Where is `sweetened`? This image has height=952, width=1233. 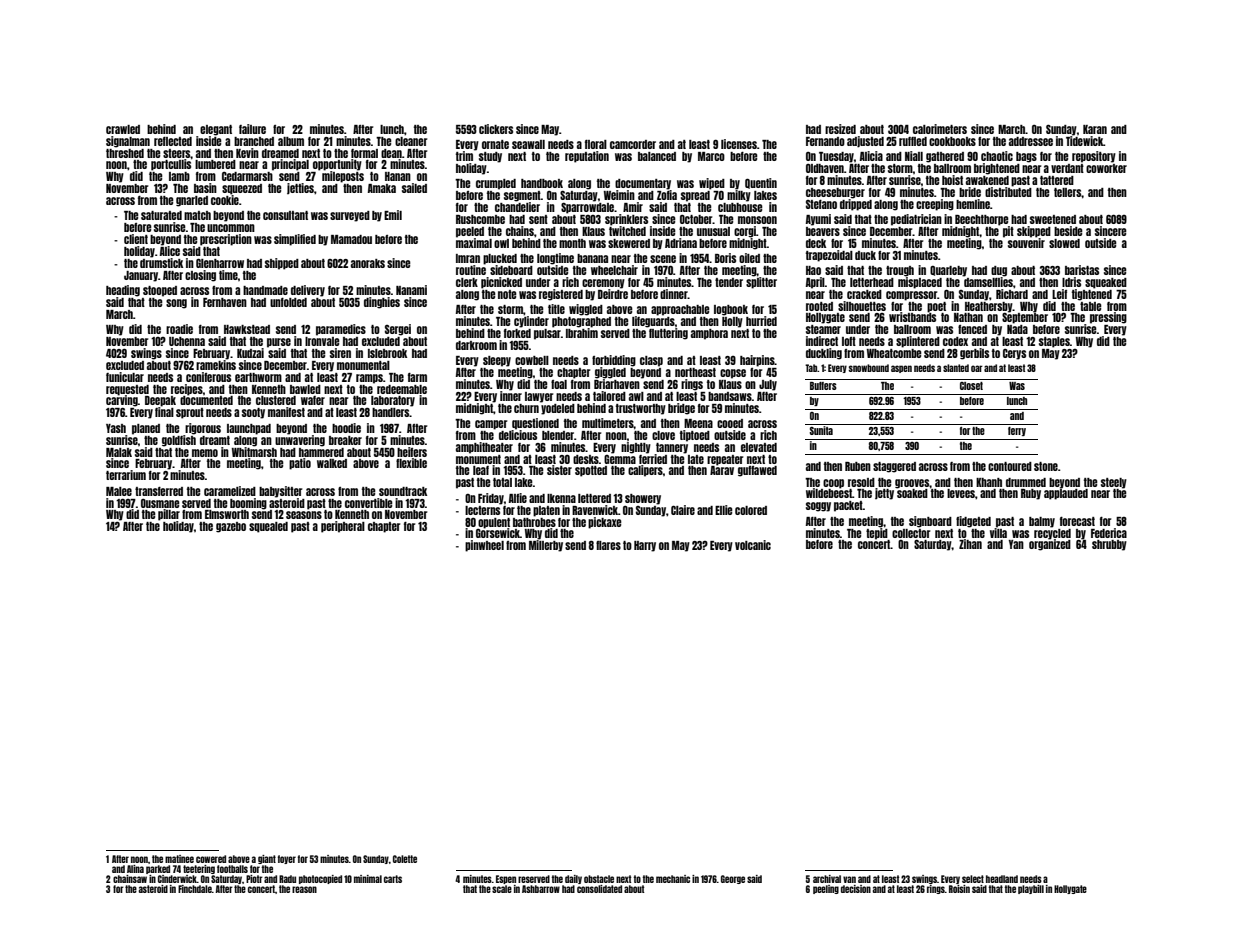 sweetened is located at coordinates (1053, 219).
